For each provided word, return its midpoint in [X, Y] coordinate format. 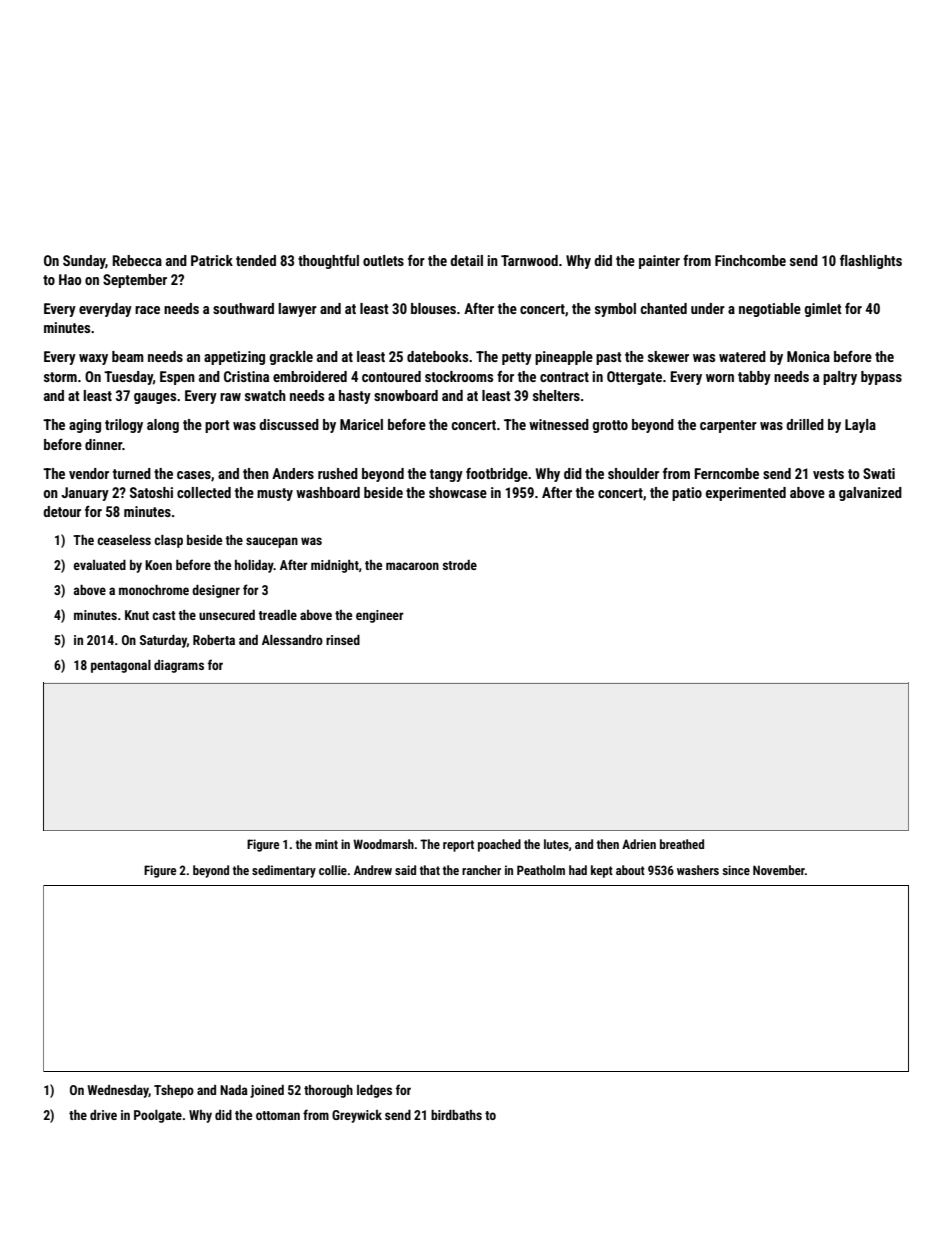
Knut [137, 615]
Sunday [84, 262]
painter [659, 262]
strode [460, 565]
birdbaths [456, 1115]
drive [103, 1115]
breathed [682, 844]
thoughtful [328, 262]
